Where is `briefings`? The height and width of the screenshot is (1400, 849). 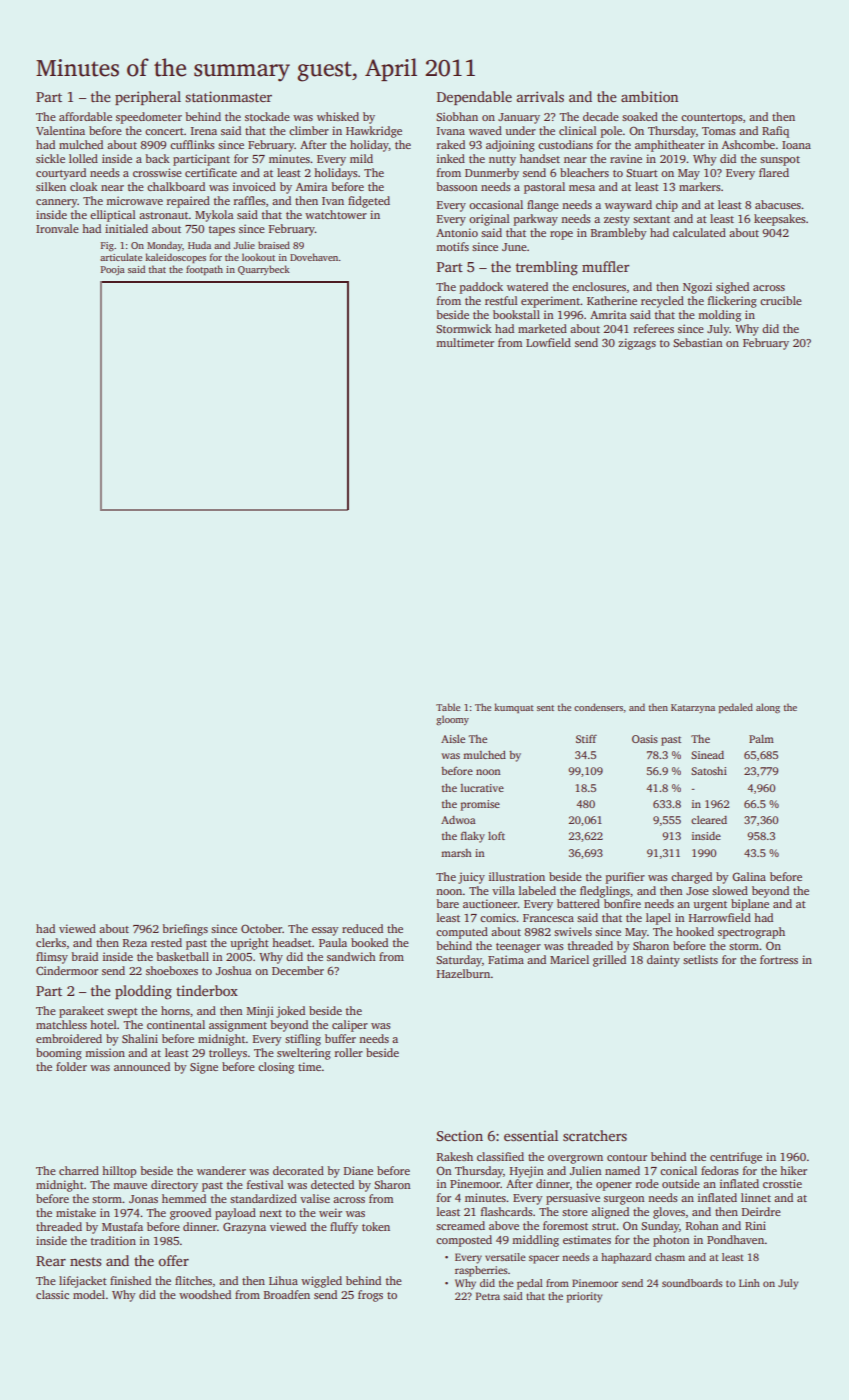
briefings is located at coordinates (185, 930).
